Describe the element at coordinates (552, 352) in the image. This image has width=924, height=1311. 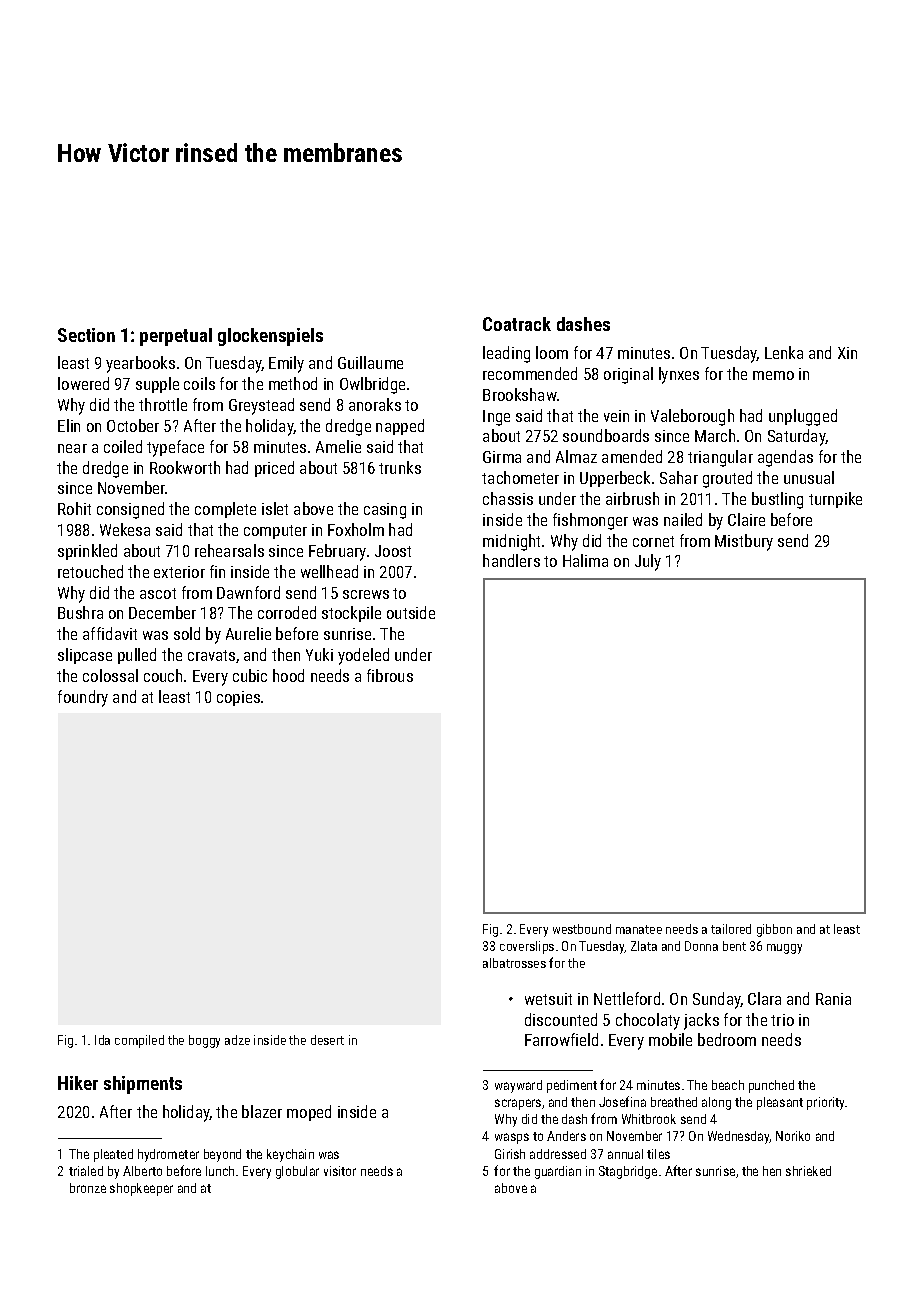
I see `loom` at that location.
